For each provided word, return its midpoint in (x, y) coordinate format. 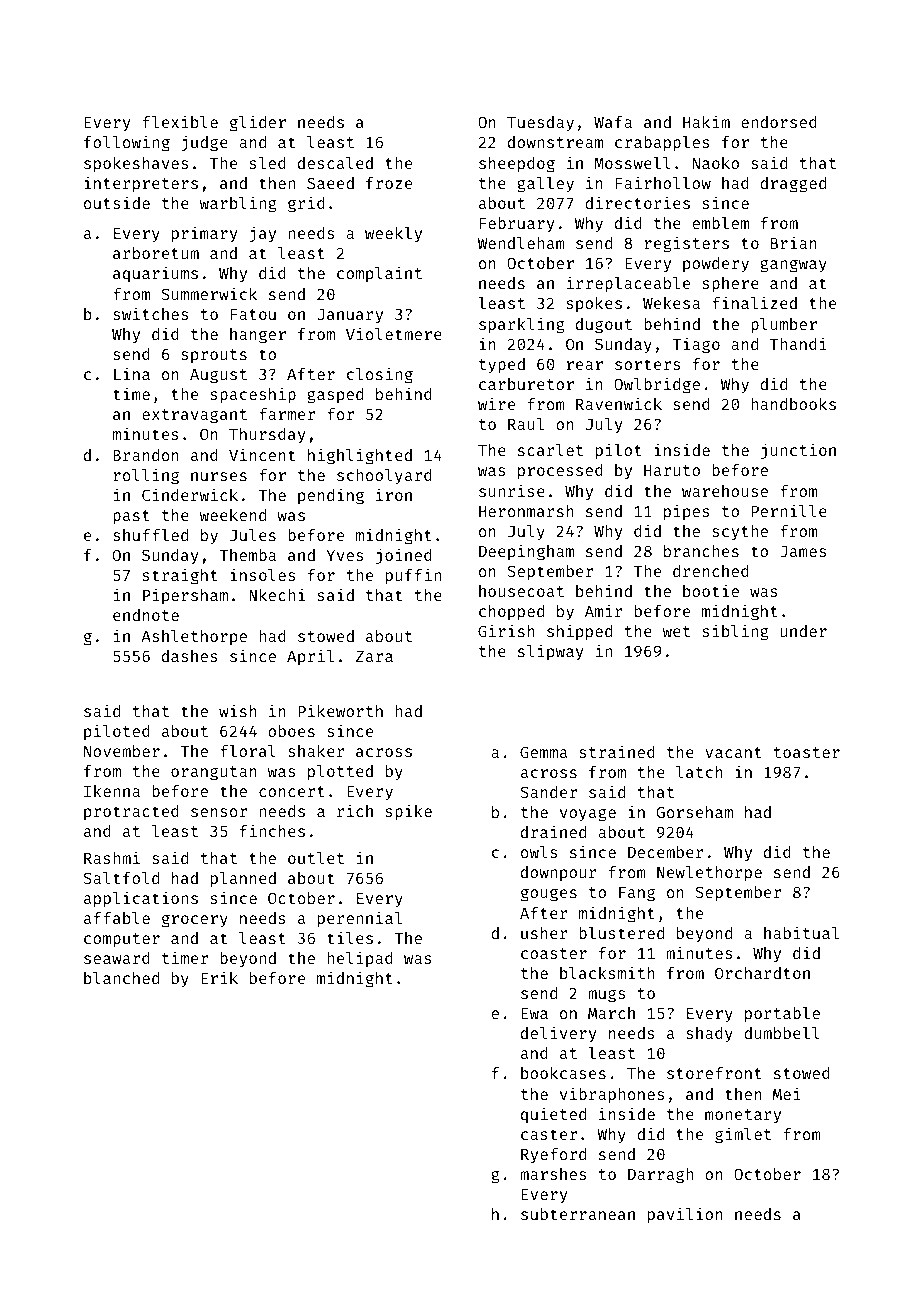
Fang (637, 894)
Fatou (253, 314)
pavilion (685, 1215)
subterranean (578, 1214)
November (122, 751)
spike (409, 812)
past (131, 517)
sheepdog (517, 165)
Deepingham (526, 552)
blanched (121, 978)
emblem (721, 223)
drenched (711, 571)
